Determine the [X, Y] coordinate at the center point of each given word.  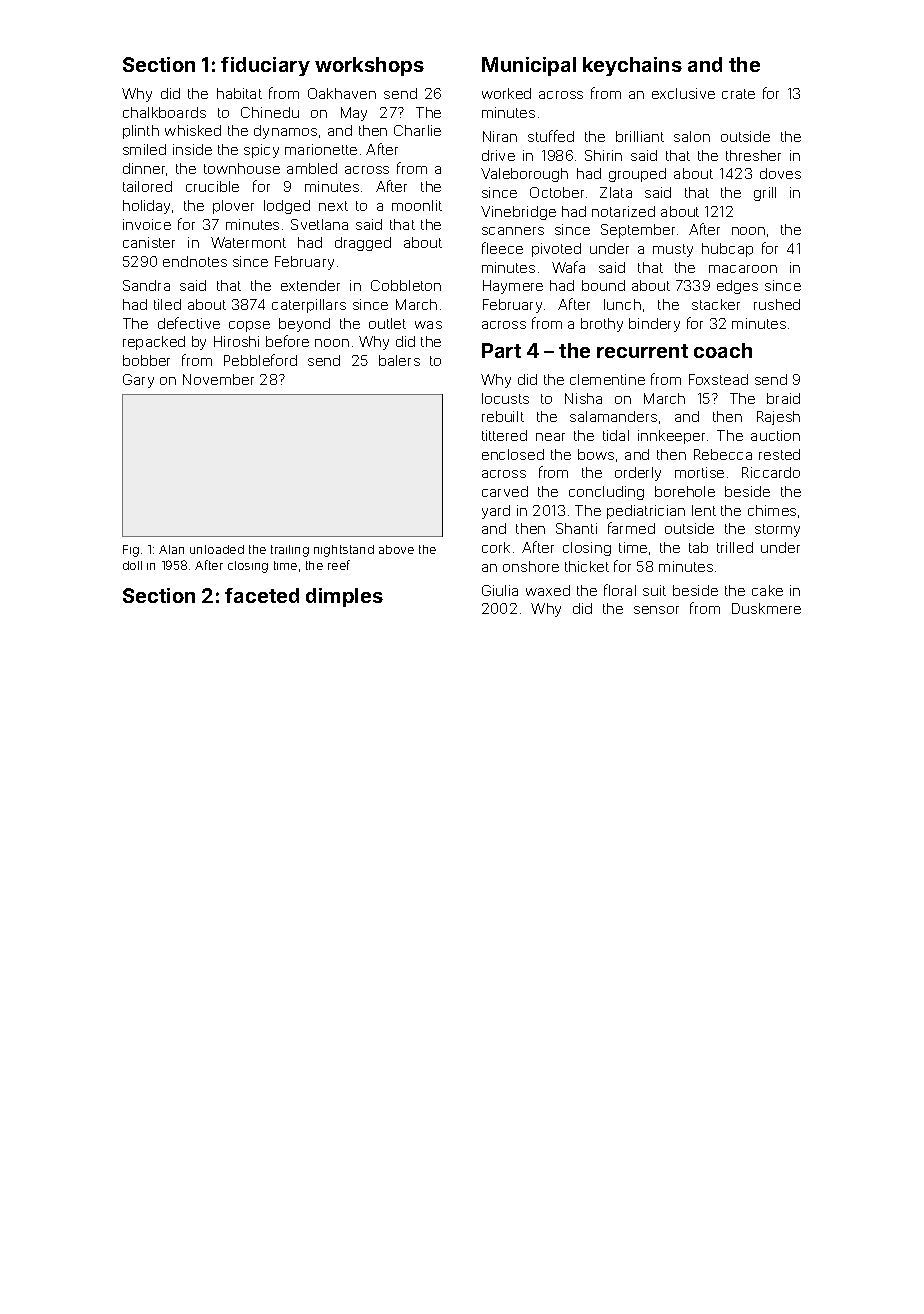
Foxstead [718, 379]
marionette [321, 149]
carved [505, 491]
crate [738, 94]
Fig [131, 551]
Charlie [417, 130]
